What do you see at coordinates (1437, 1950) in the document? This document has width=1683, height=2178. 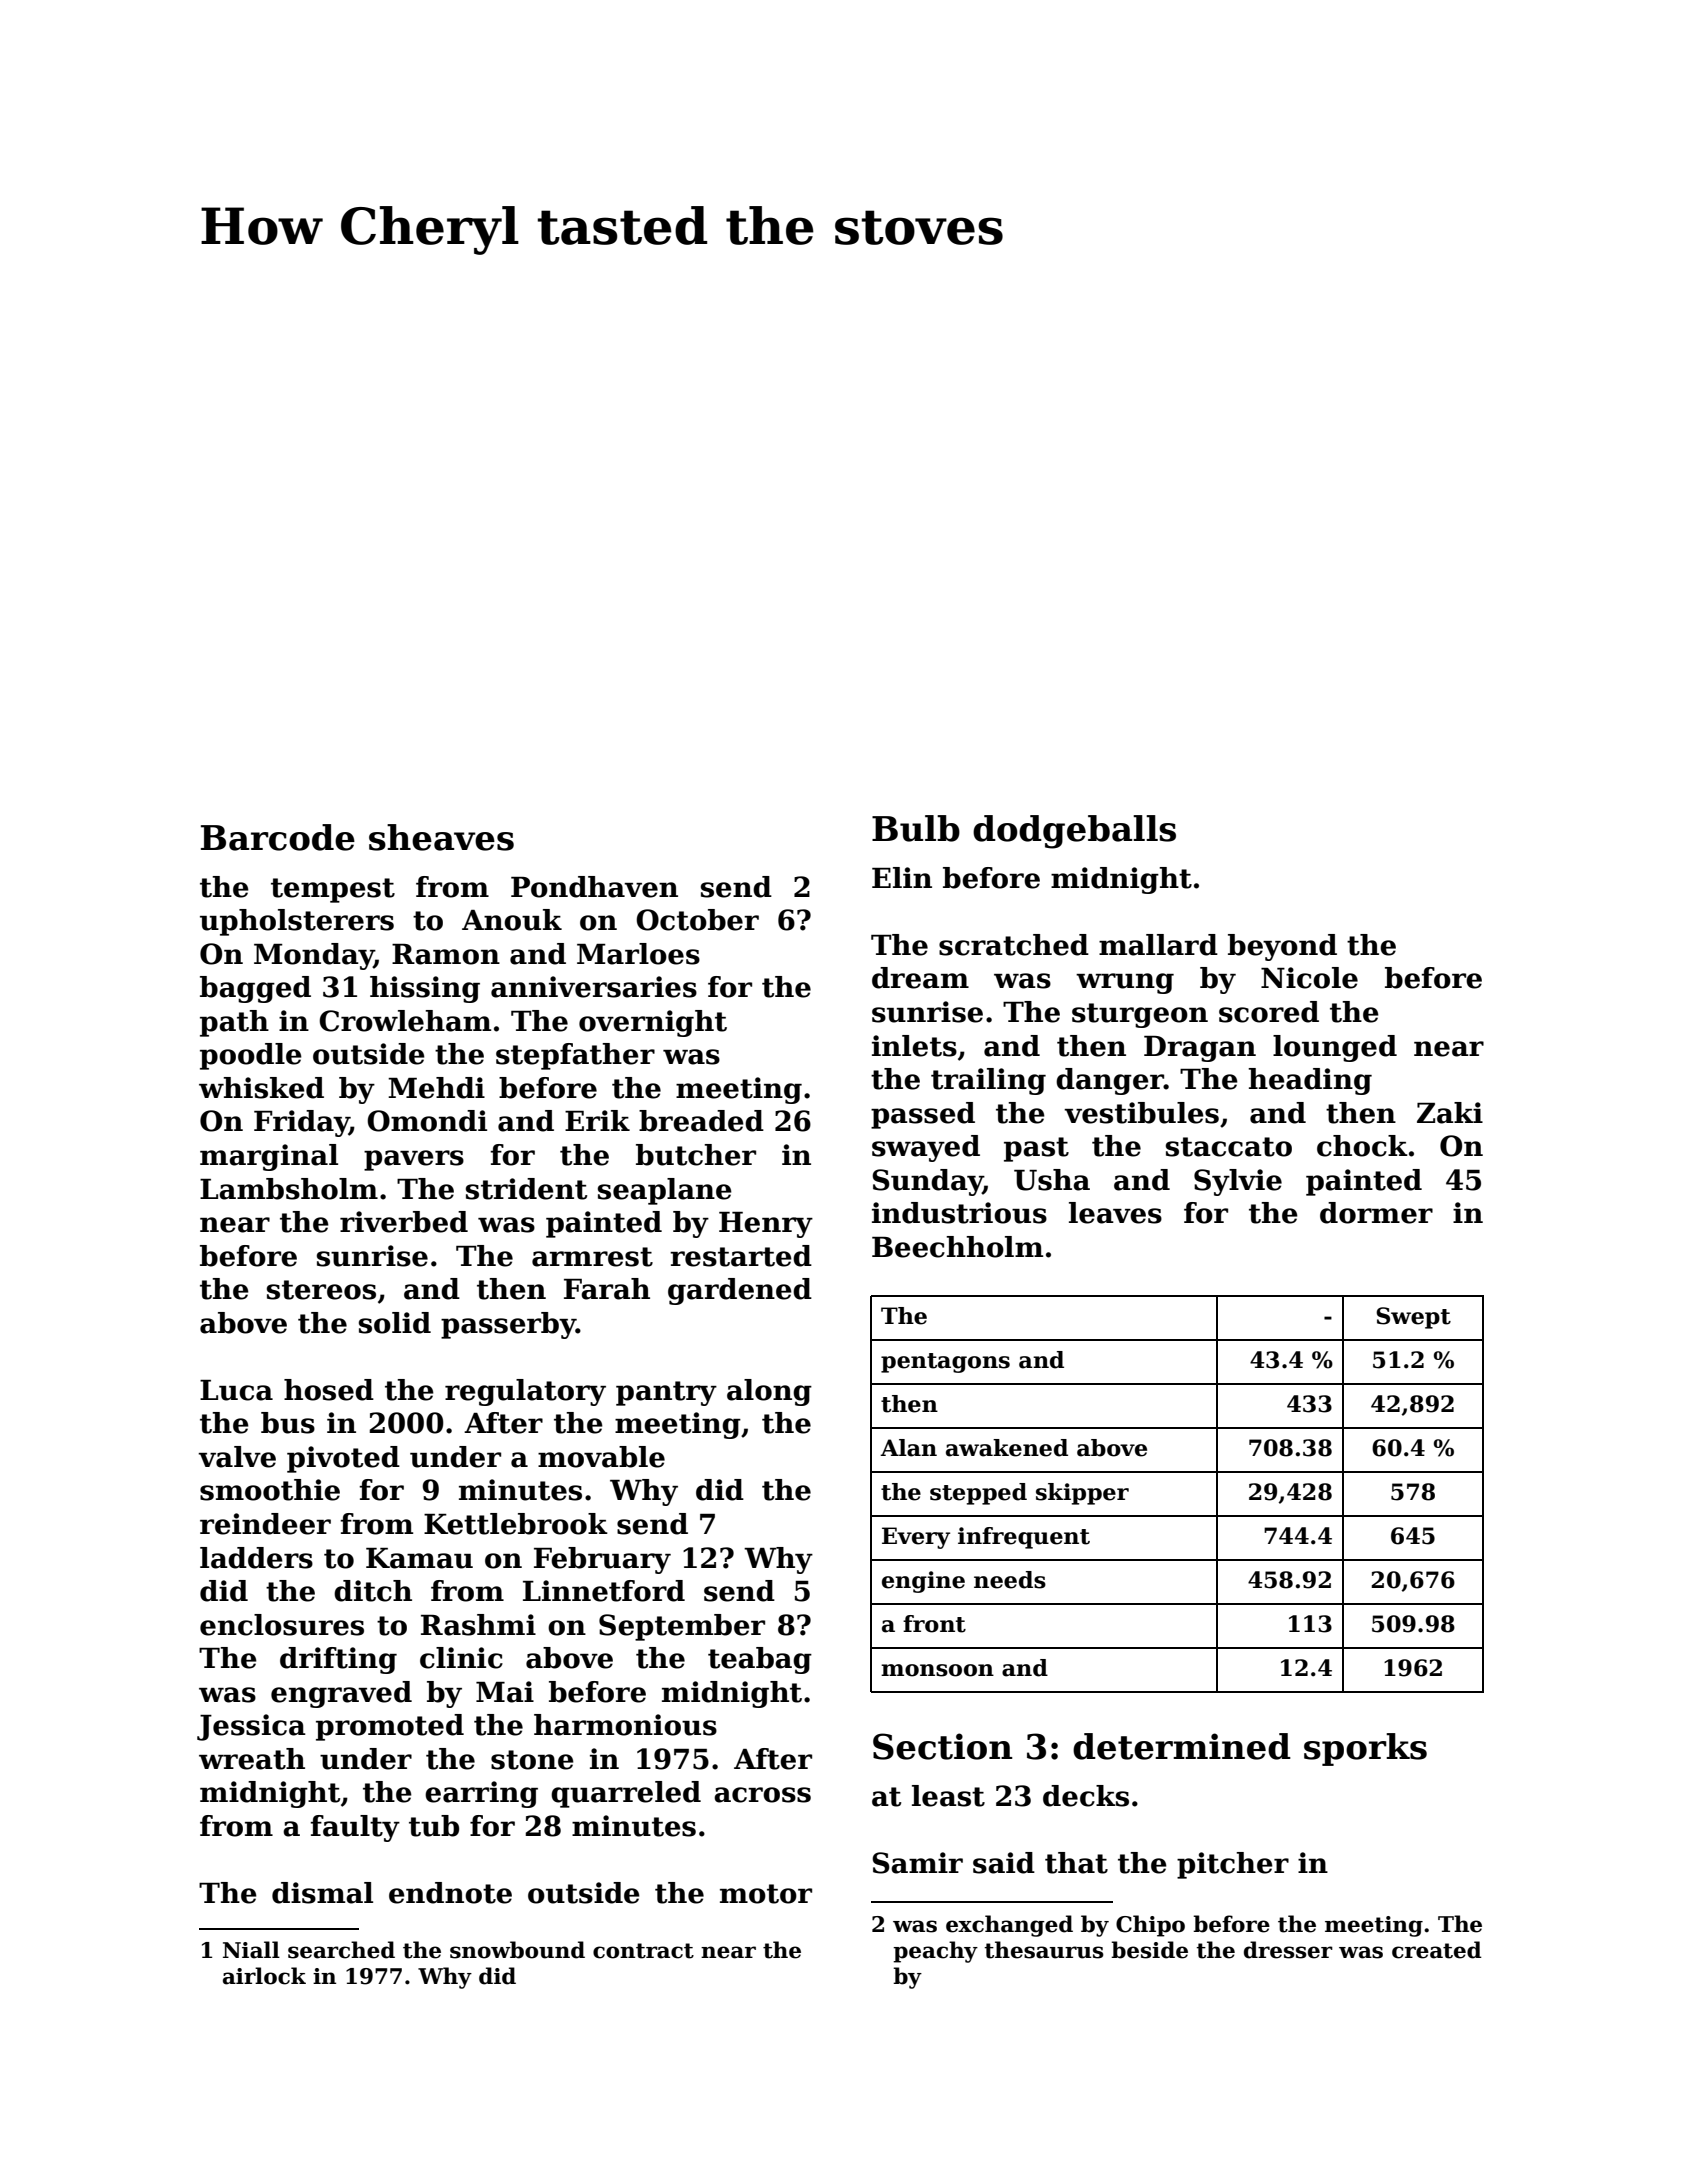 I see `created` at bounding box center [1437, 1950].
